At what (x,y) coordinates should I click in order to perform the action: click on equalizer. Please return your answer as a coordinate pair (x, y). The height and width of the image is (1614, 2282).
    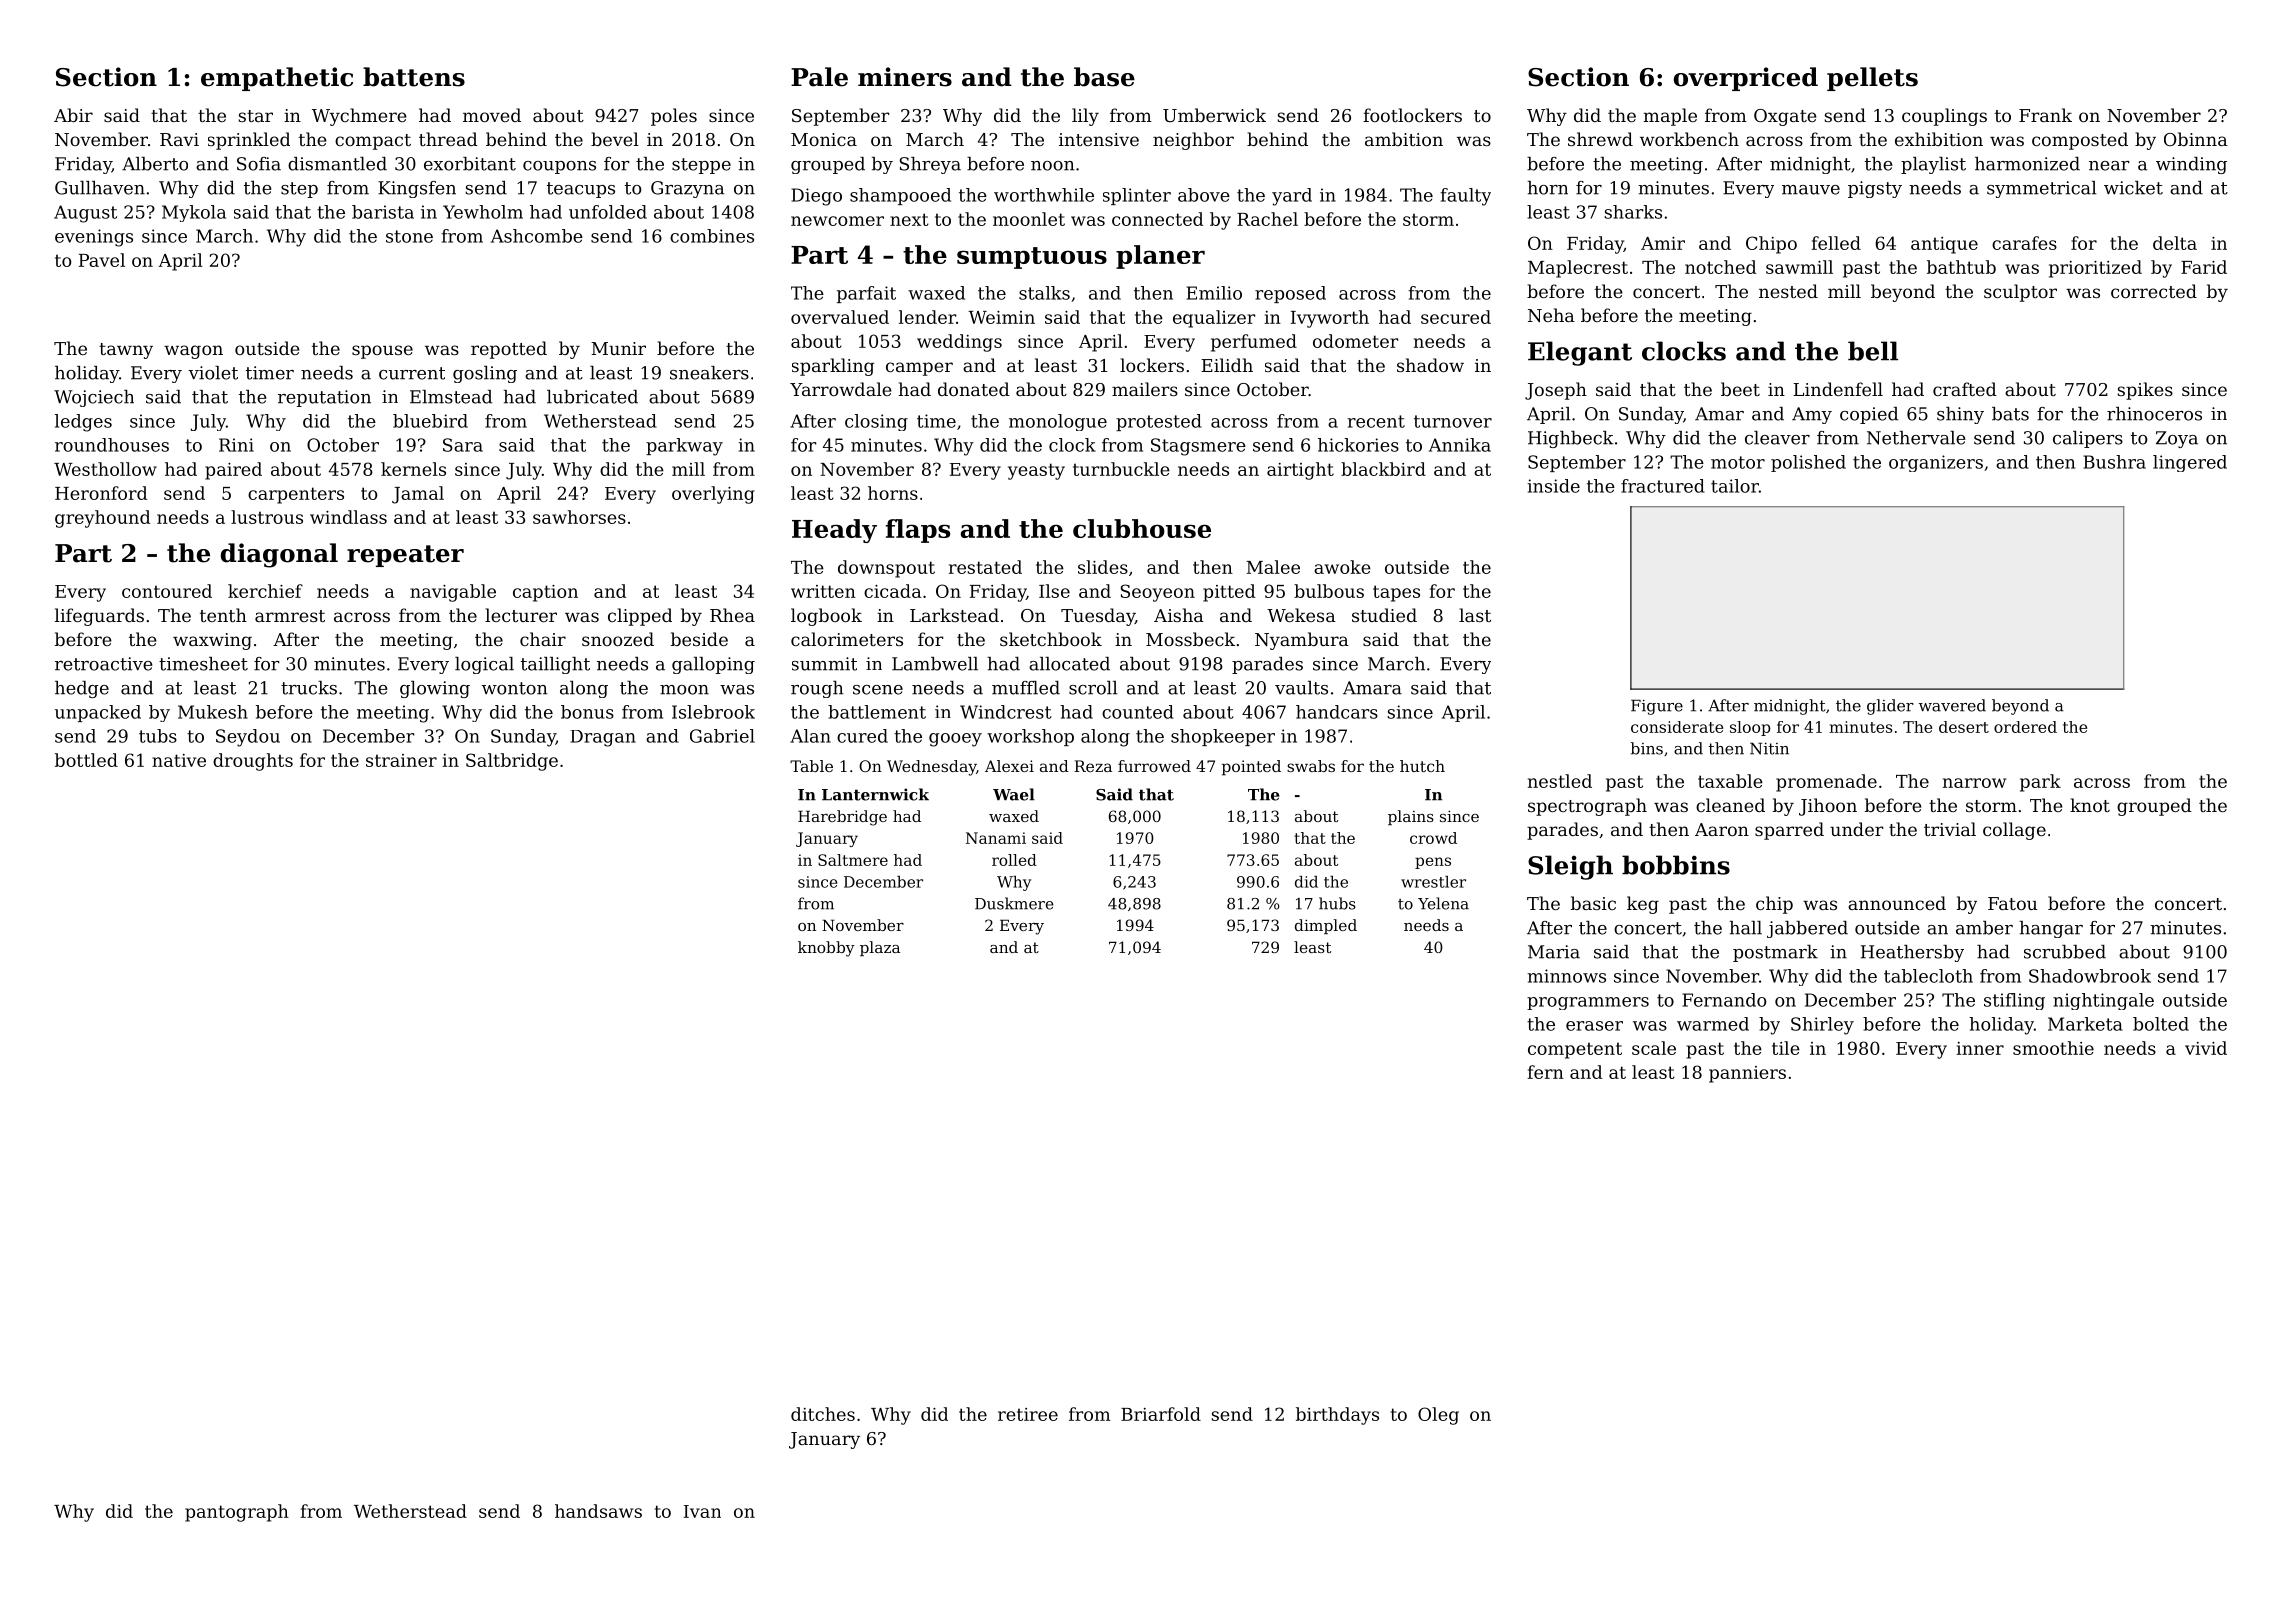
    Looking at the image, I should click on (1214, 319).
